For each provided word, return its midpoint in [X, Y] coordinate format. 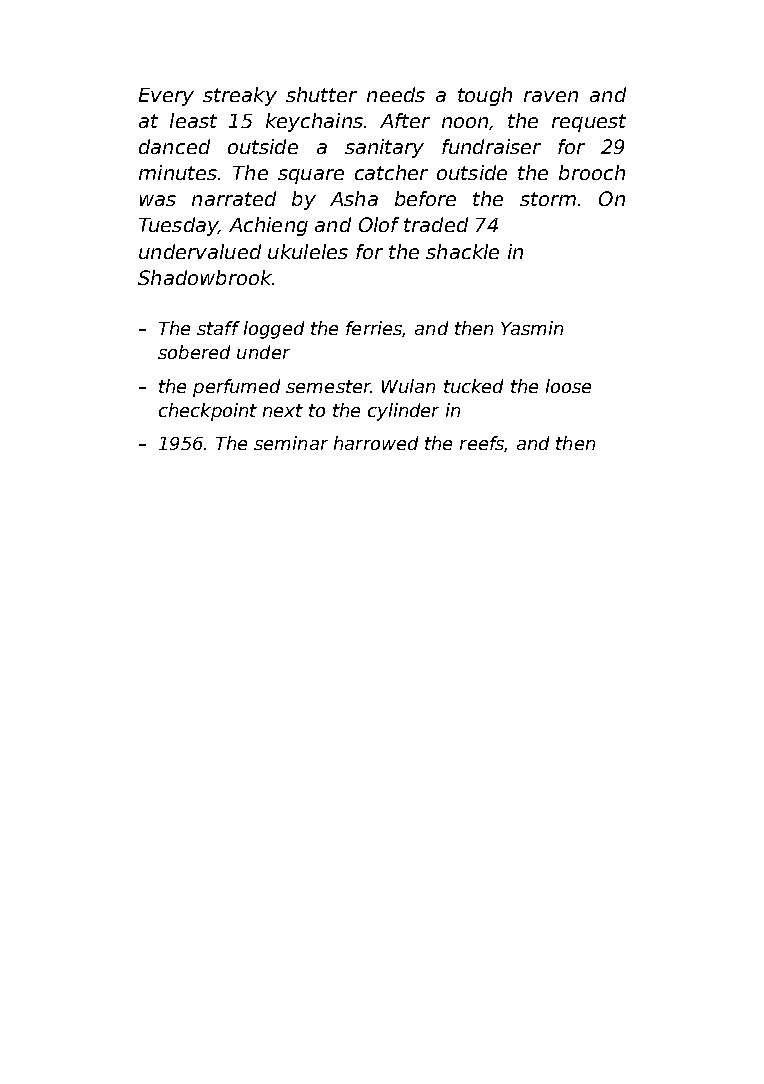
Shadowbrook [205, 277]
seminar [291, 443]
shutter [321, 94]
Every [166, 97]
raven [551, 96]
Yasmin [532, 328]
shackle [462, 251]
